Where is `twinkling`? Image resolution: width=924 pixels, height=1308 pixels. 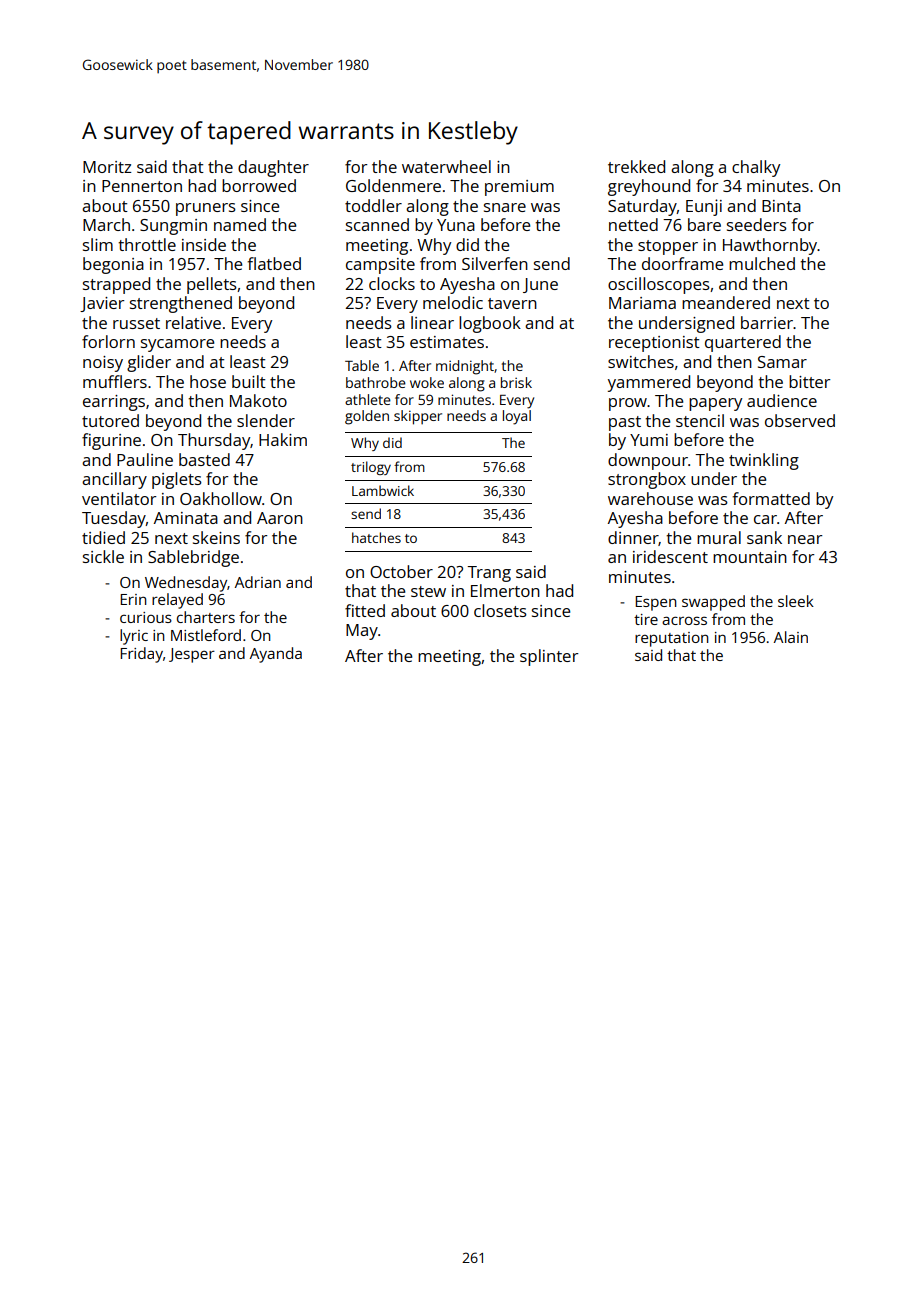 twinkling is located at coordinates (764, 461).
